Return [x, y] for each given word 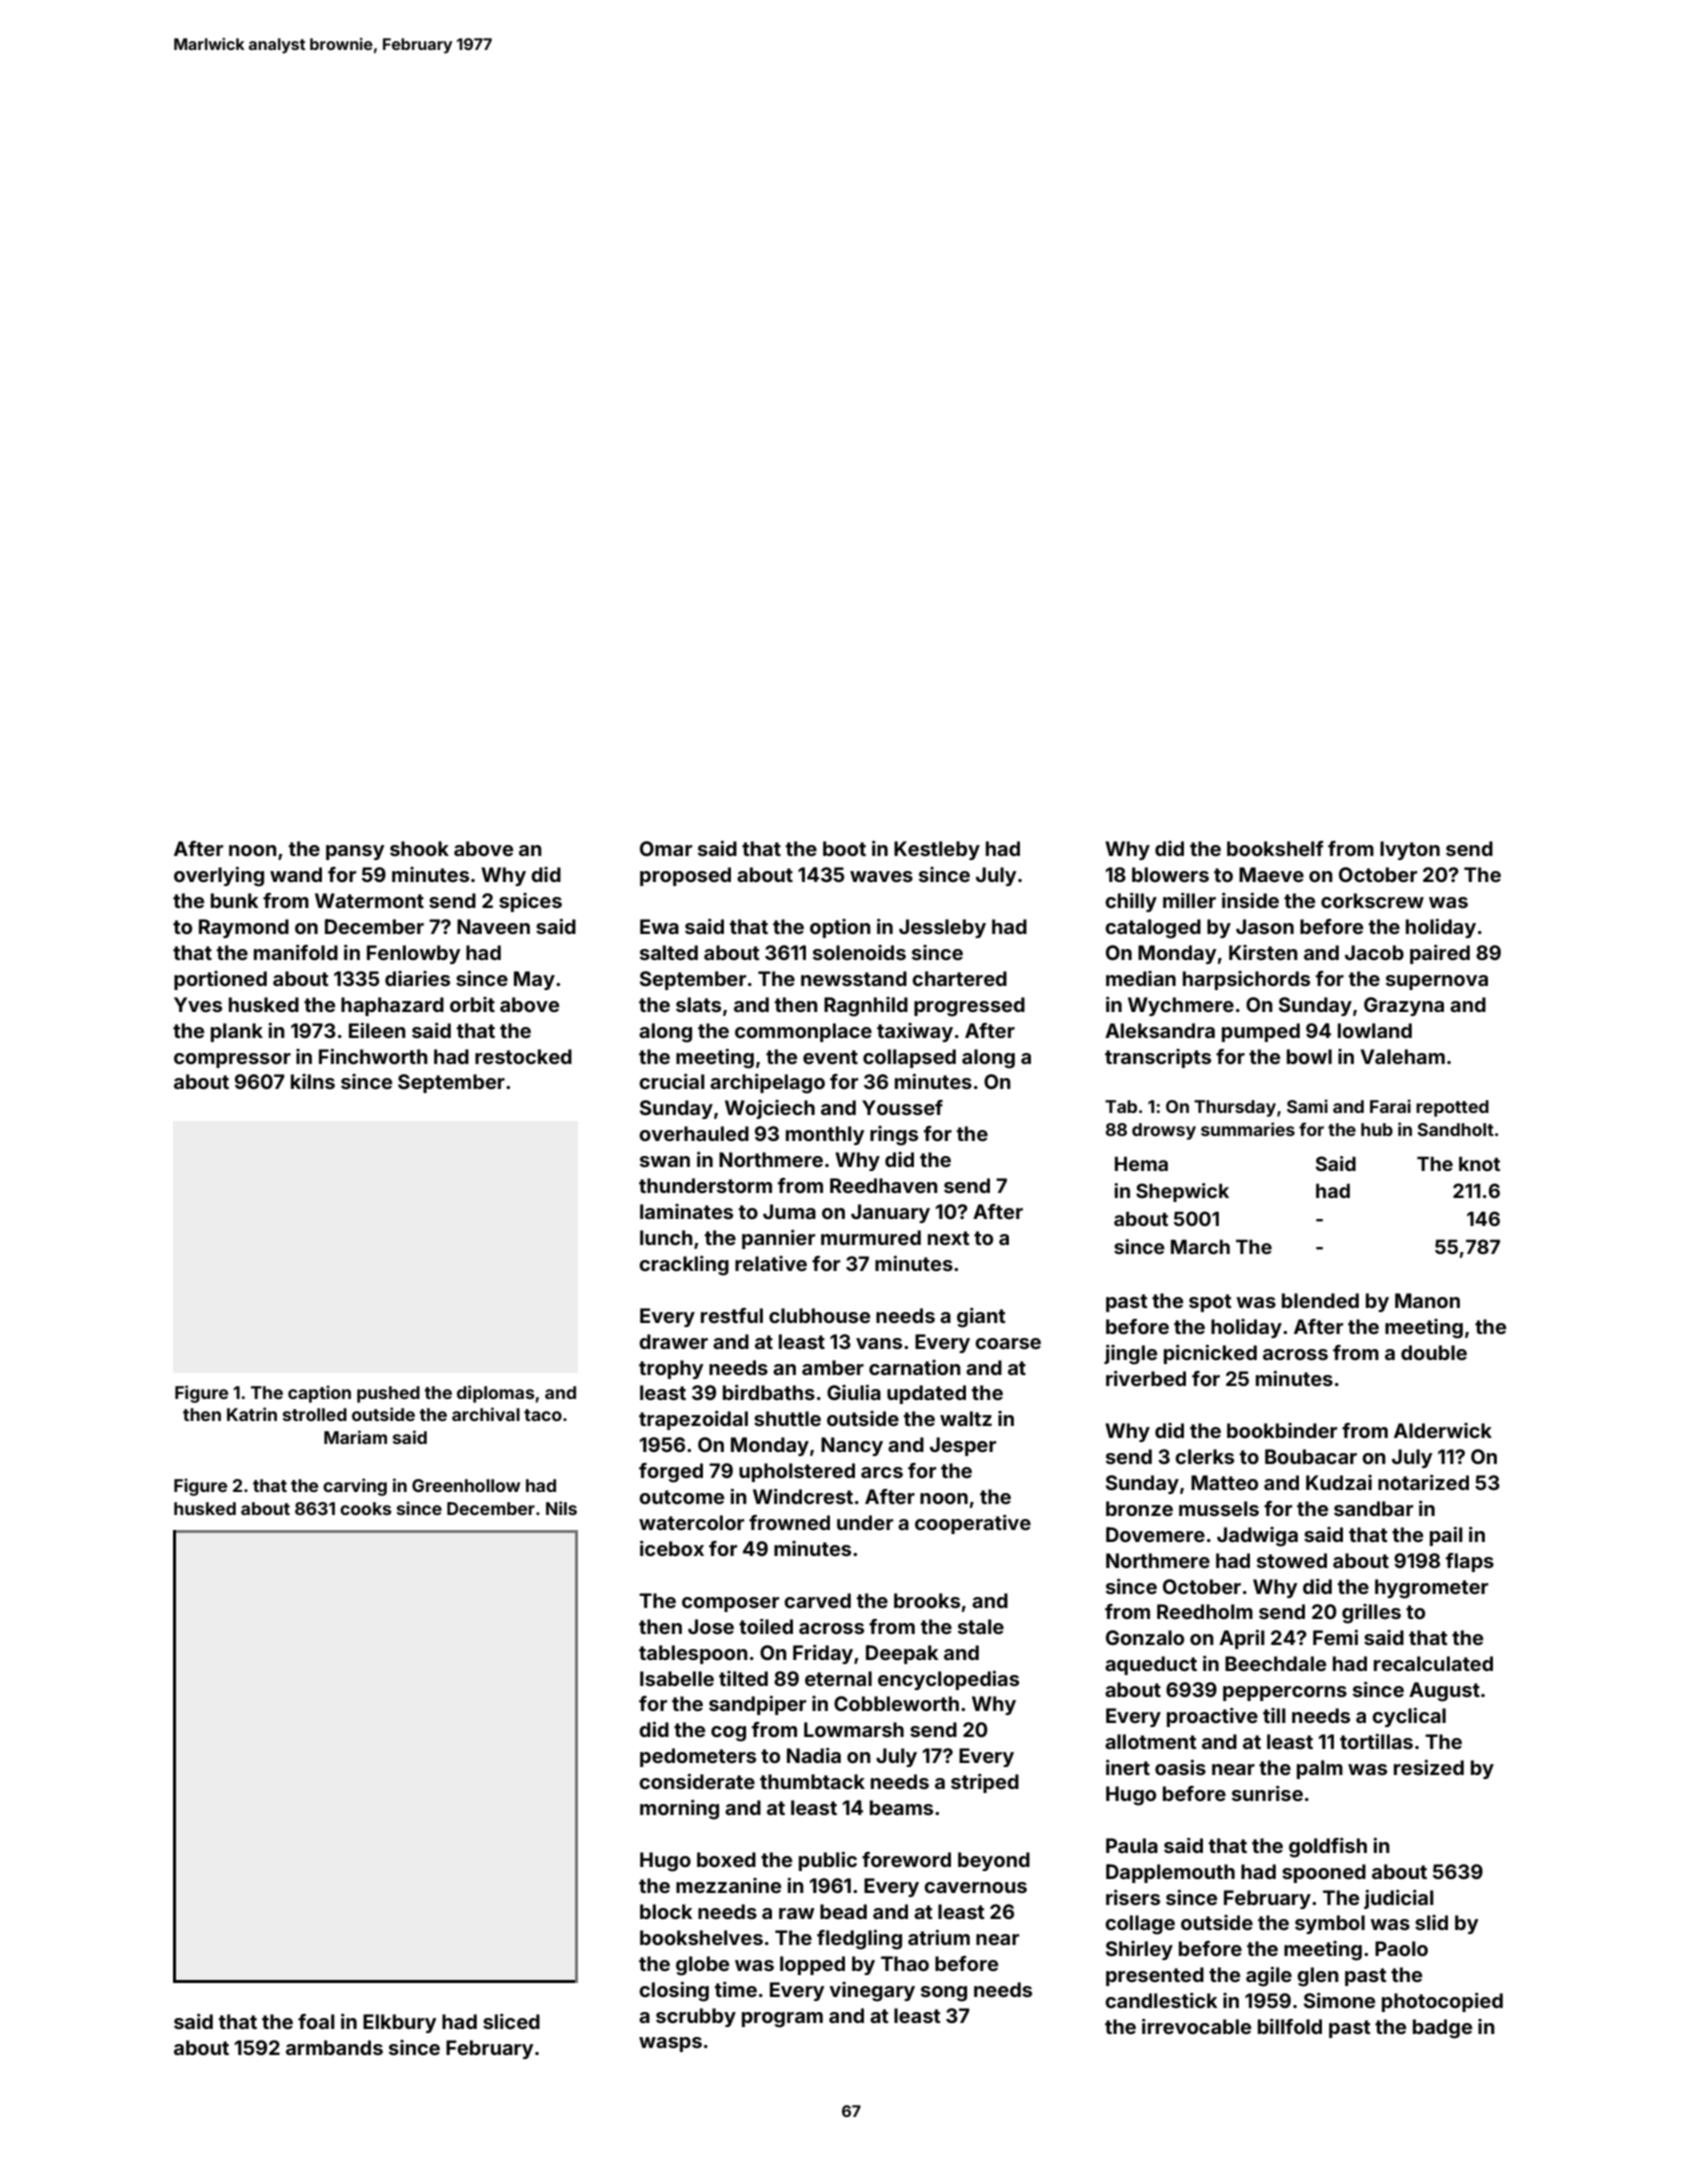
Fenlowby [413, 954]
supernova [1437, 982]
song [944, 1994]
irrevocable [1196, 2026]
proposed [685, 876]
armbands [334, 2047]
